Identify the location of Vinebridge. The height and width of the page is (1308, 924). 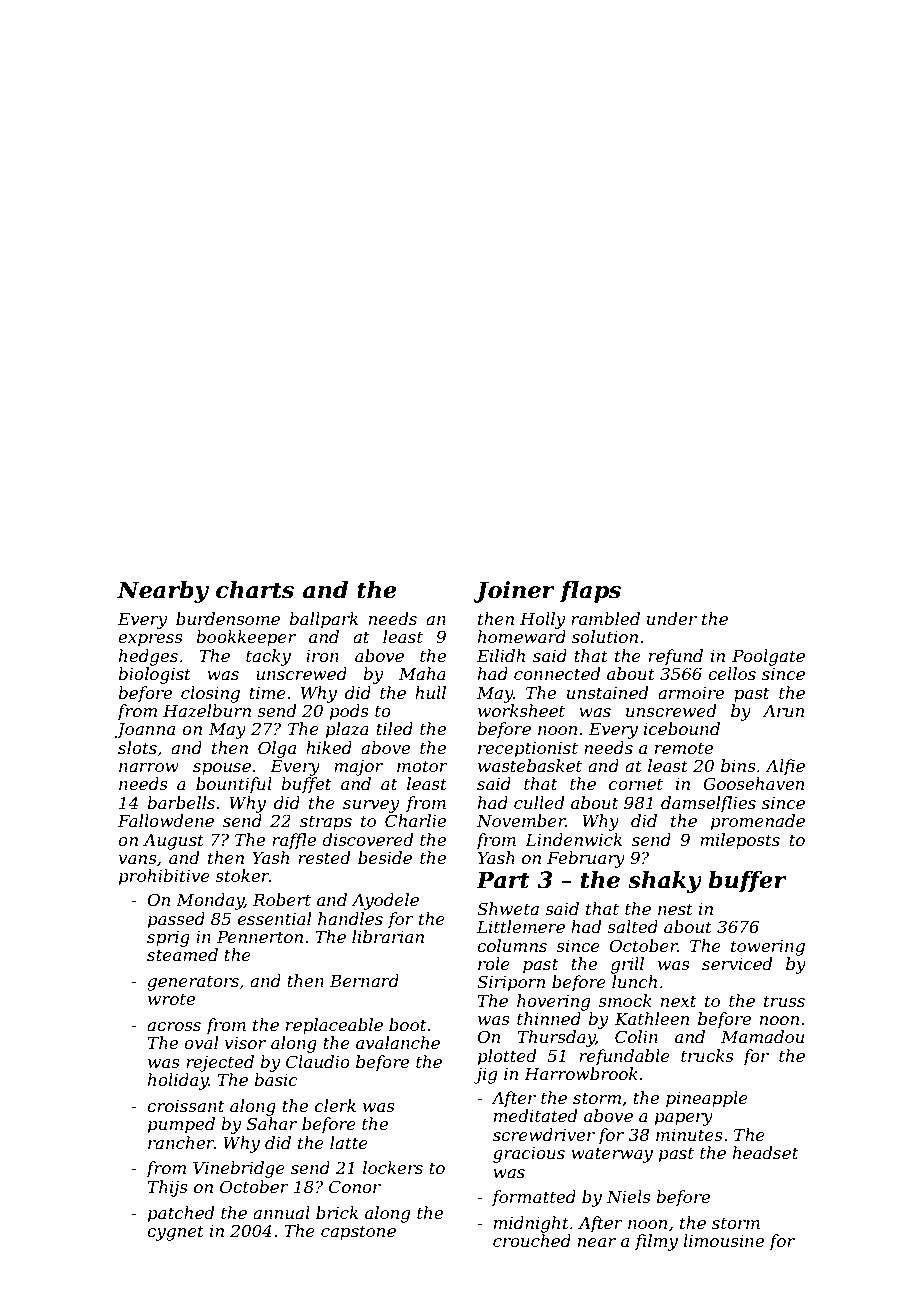
(239, 1169).
